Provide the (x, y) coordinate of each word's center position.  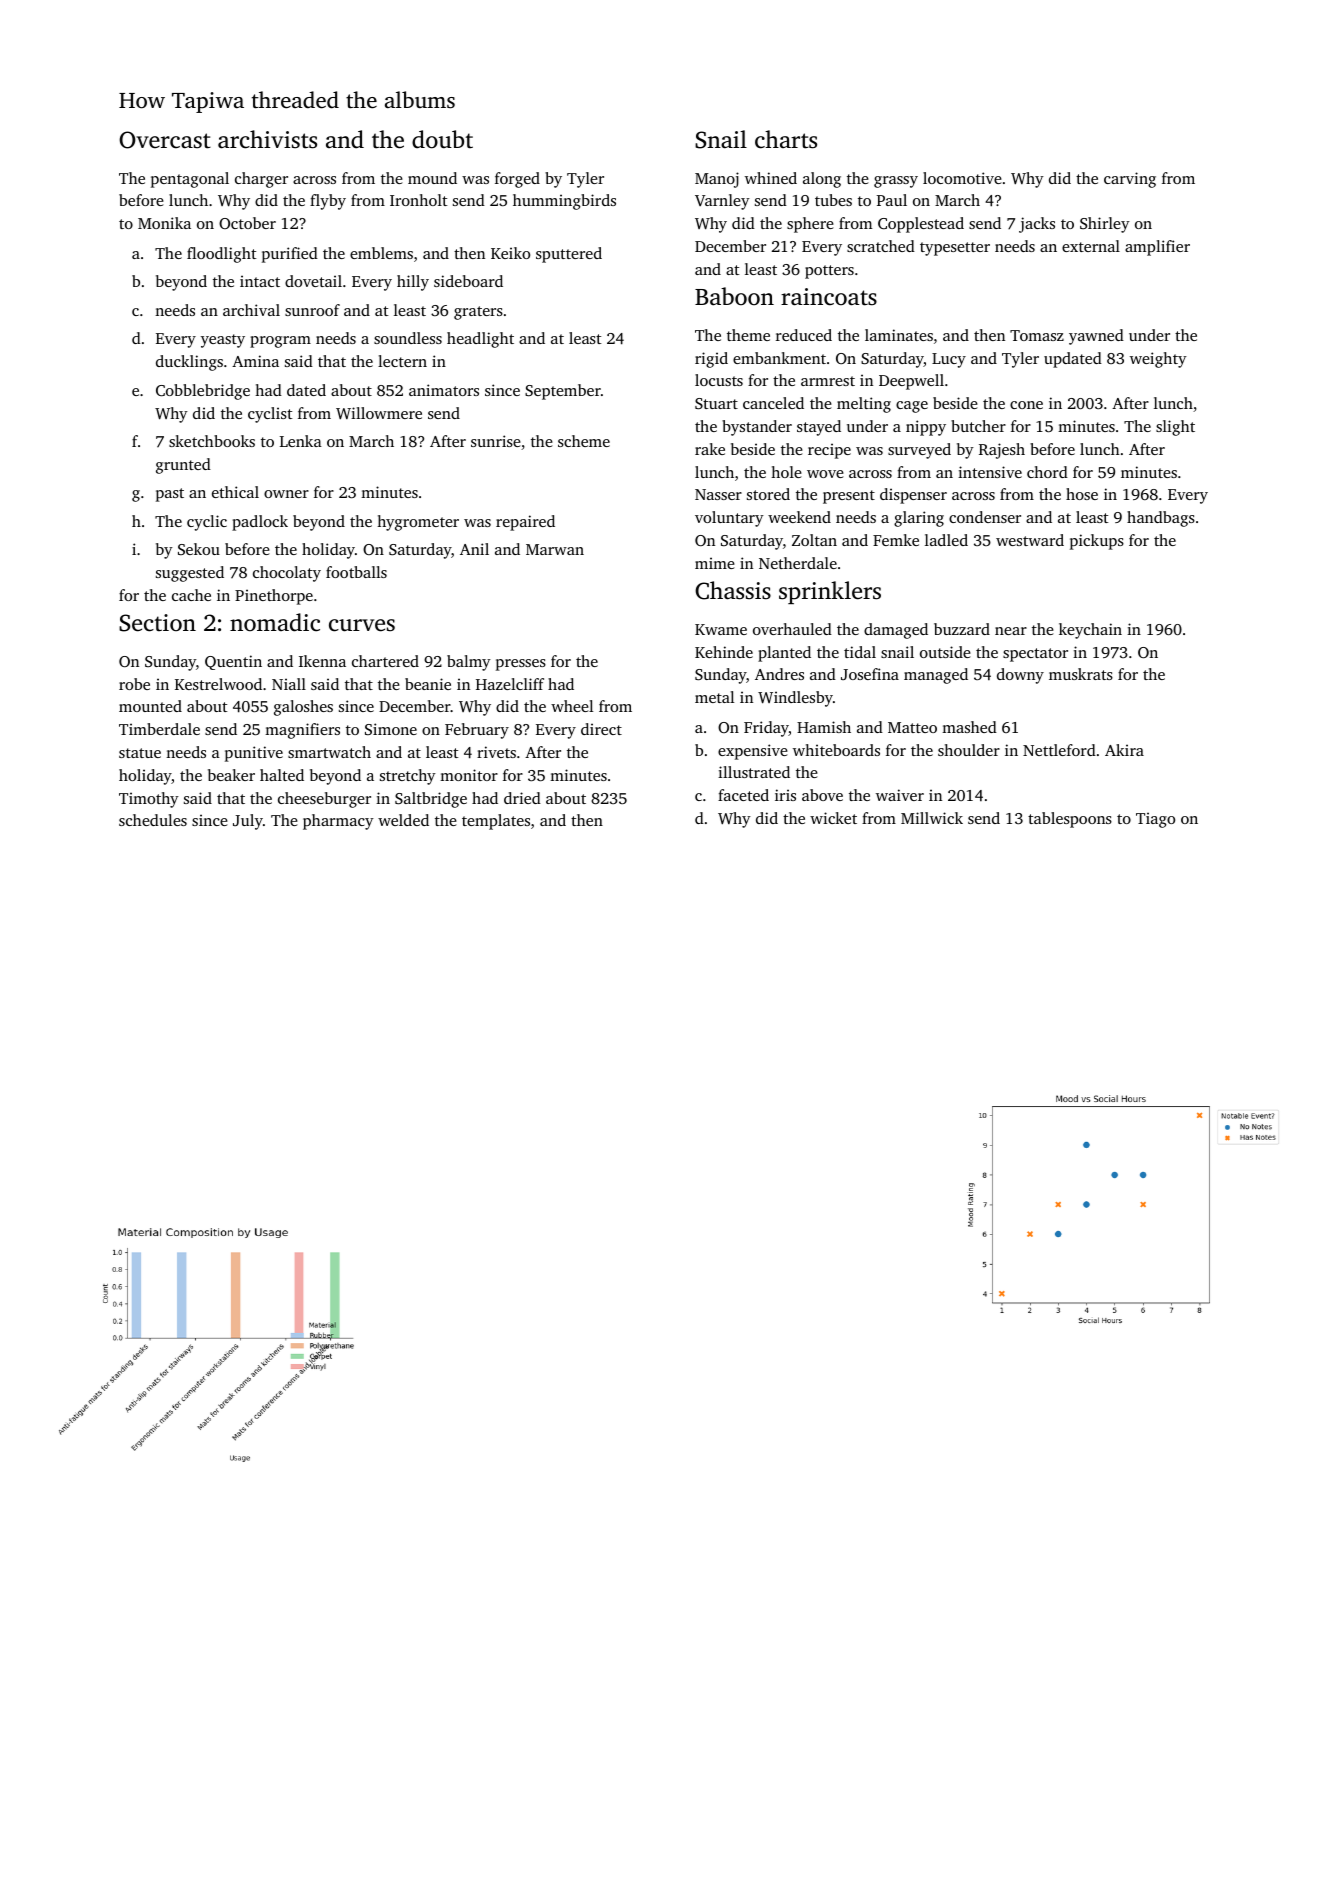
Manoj (717, 180)
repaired (525, 523)
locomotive (962, 178)
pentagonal (190, 180)
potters (829, 272)
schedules (153, 820)
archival (251, 310)
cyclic (207, 523)
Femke (896, 540)
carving (1130, 180)
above (822, 795)
